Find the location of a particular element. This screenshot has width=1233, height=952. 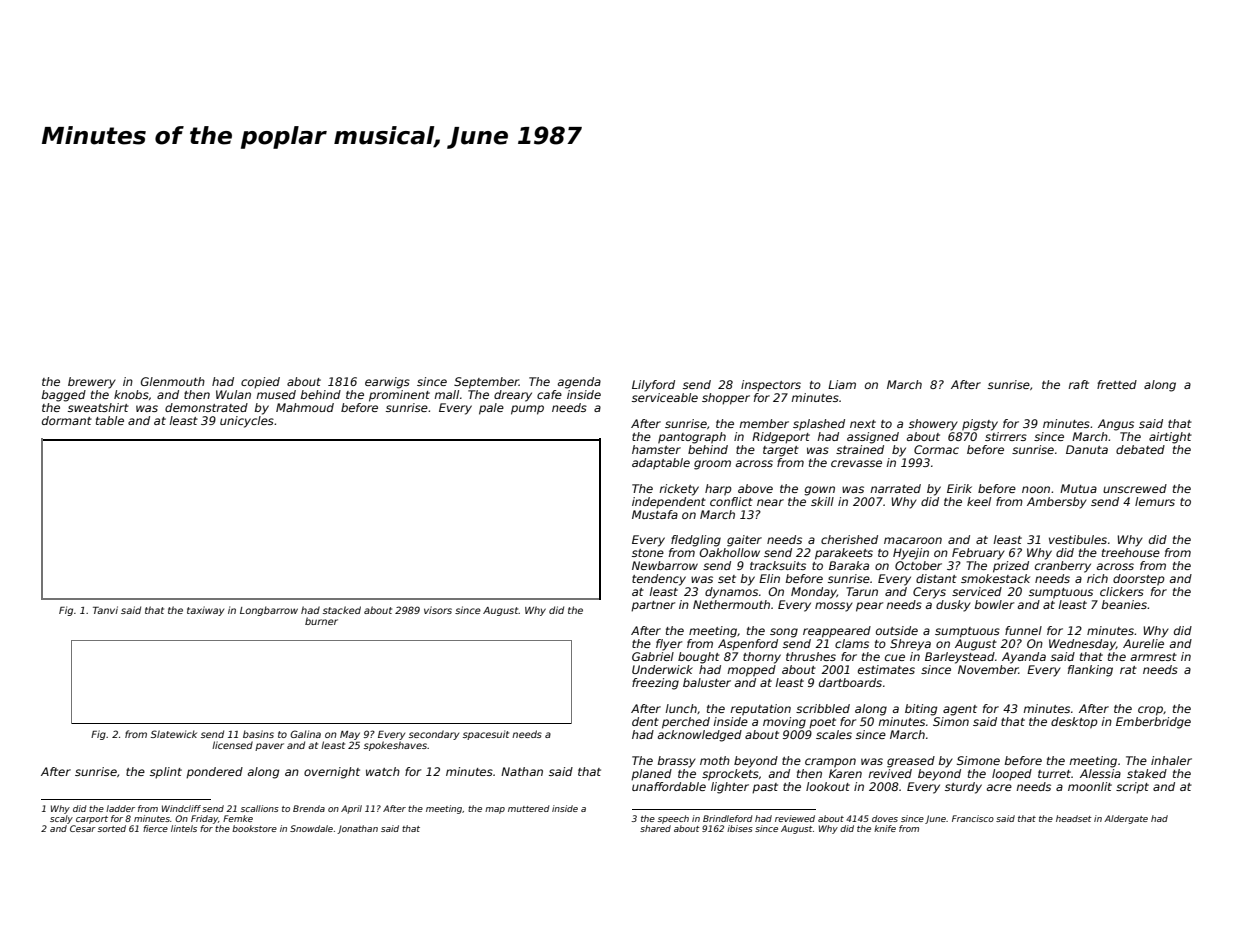

Cormac is located at coordinates (936, 449).
